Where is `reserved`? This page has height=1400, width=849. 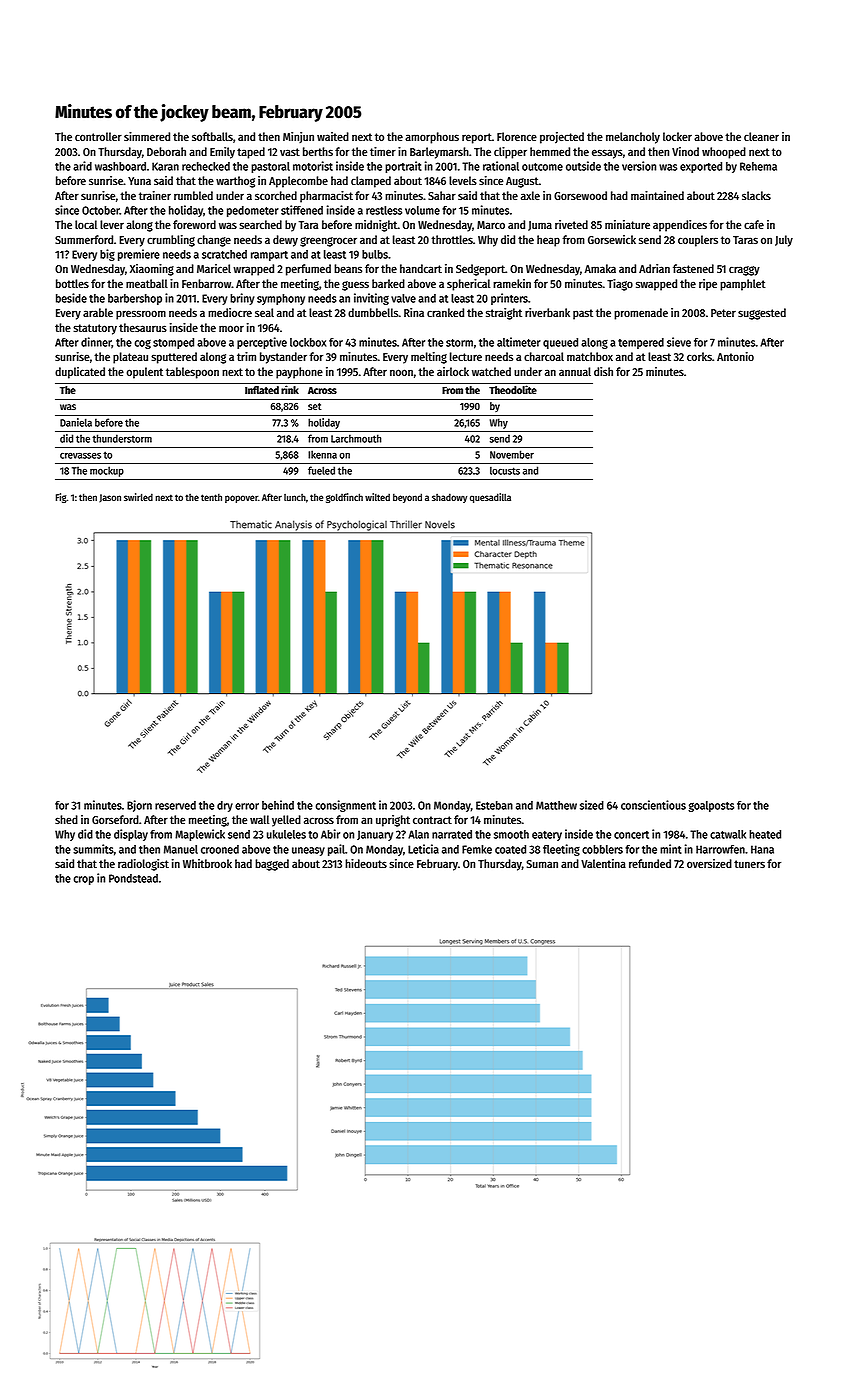 reserved is located at coordinates (175, 805).
